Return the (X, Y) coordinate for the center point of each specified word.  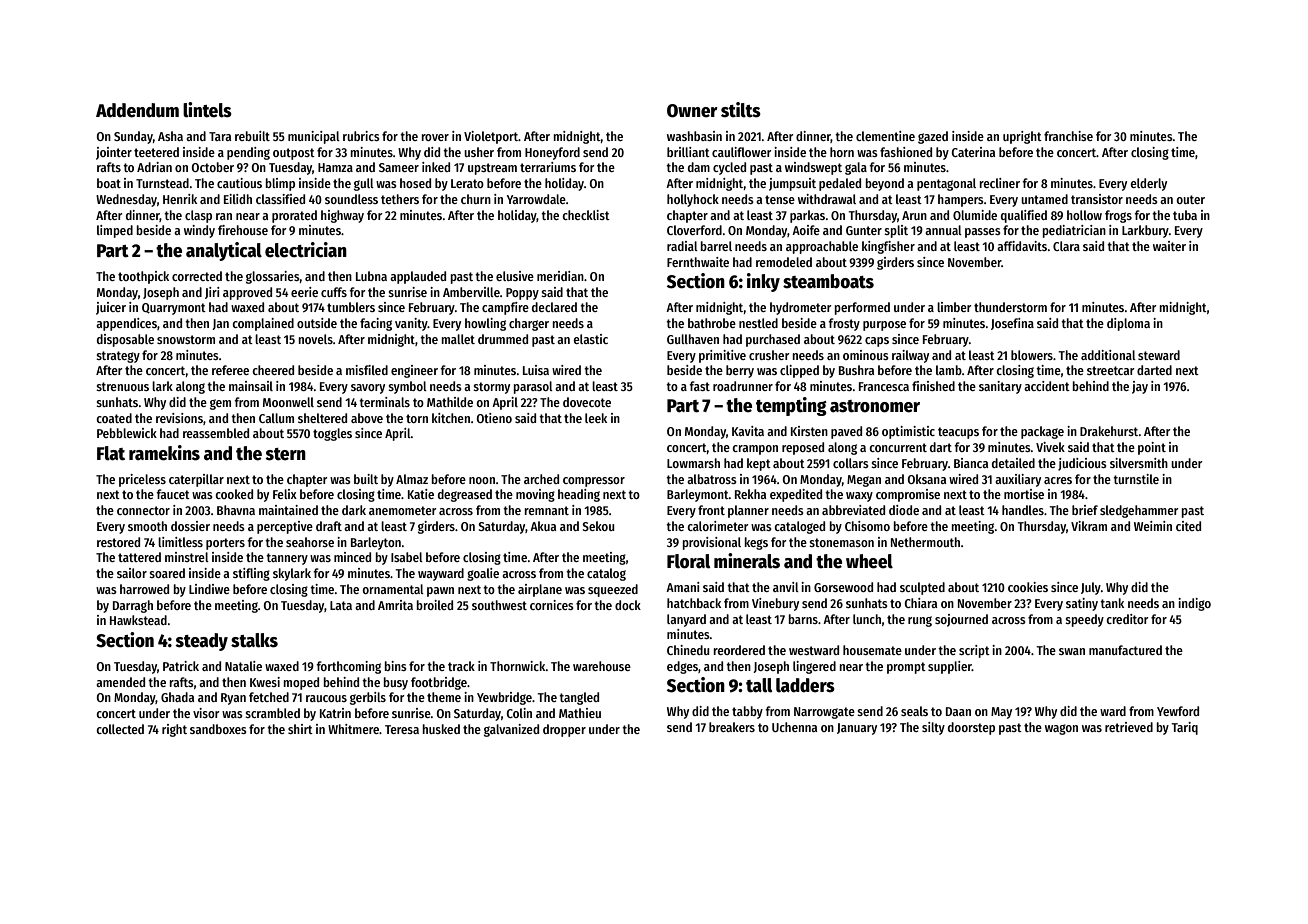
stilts (741, 110)
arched (541, 479)
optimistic (908, 432)
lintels (207, 110)
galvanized (511, 730)
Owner (692, 111)
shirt (300, 729)
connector (143, 510)
